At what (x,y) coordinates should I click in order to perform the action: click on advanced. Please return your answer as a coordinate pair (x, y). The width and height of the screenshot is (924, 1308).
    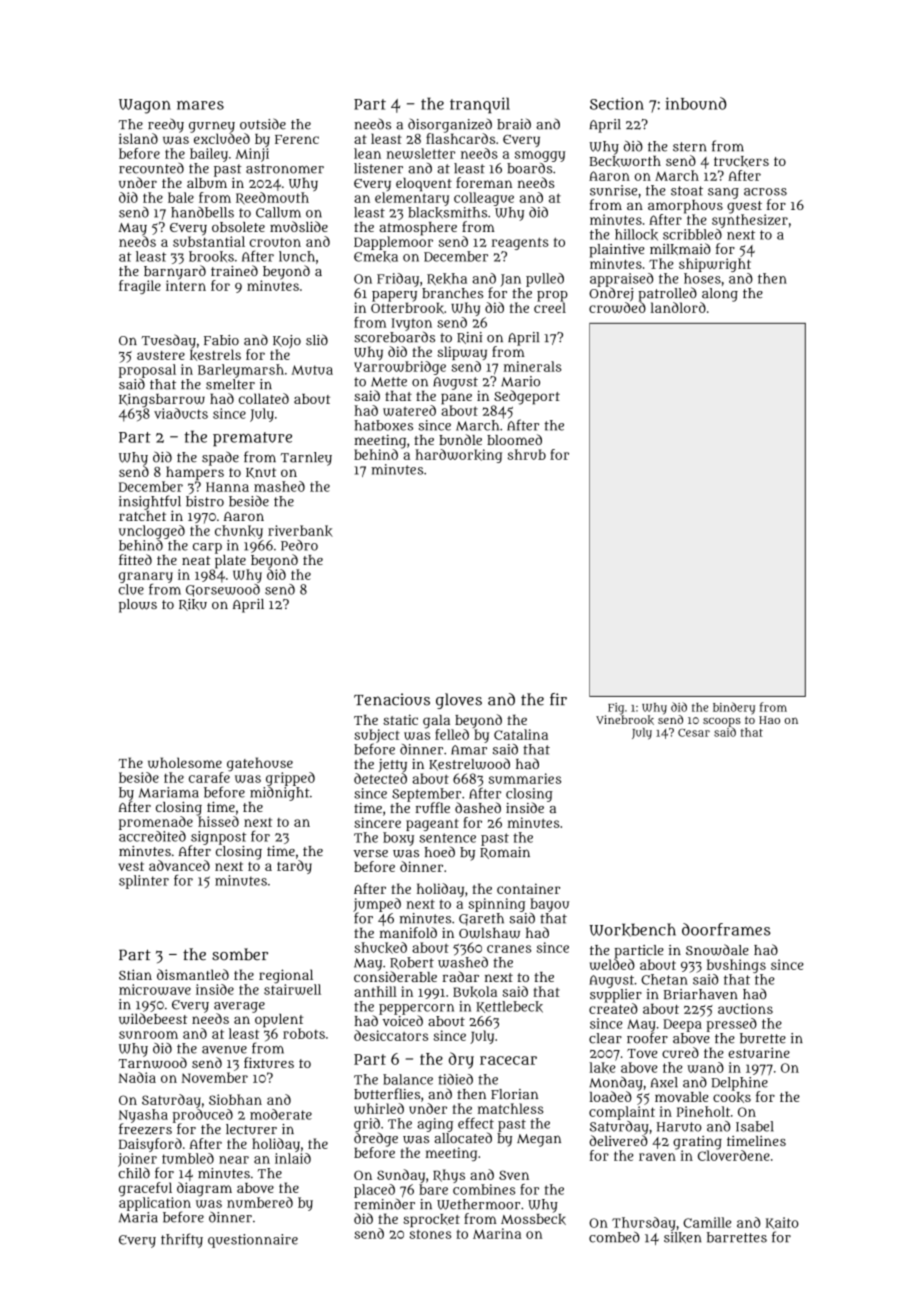
    Looking at the image, I should click on (179, 865).
